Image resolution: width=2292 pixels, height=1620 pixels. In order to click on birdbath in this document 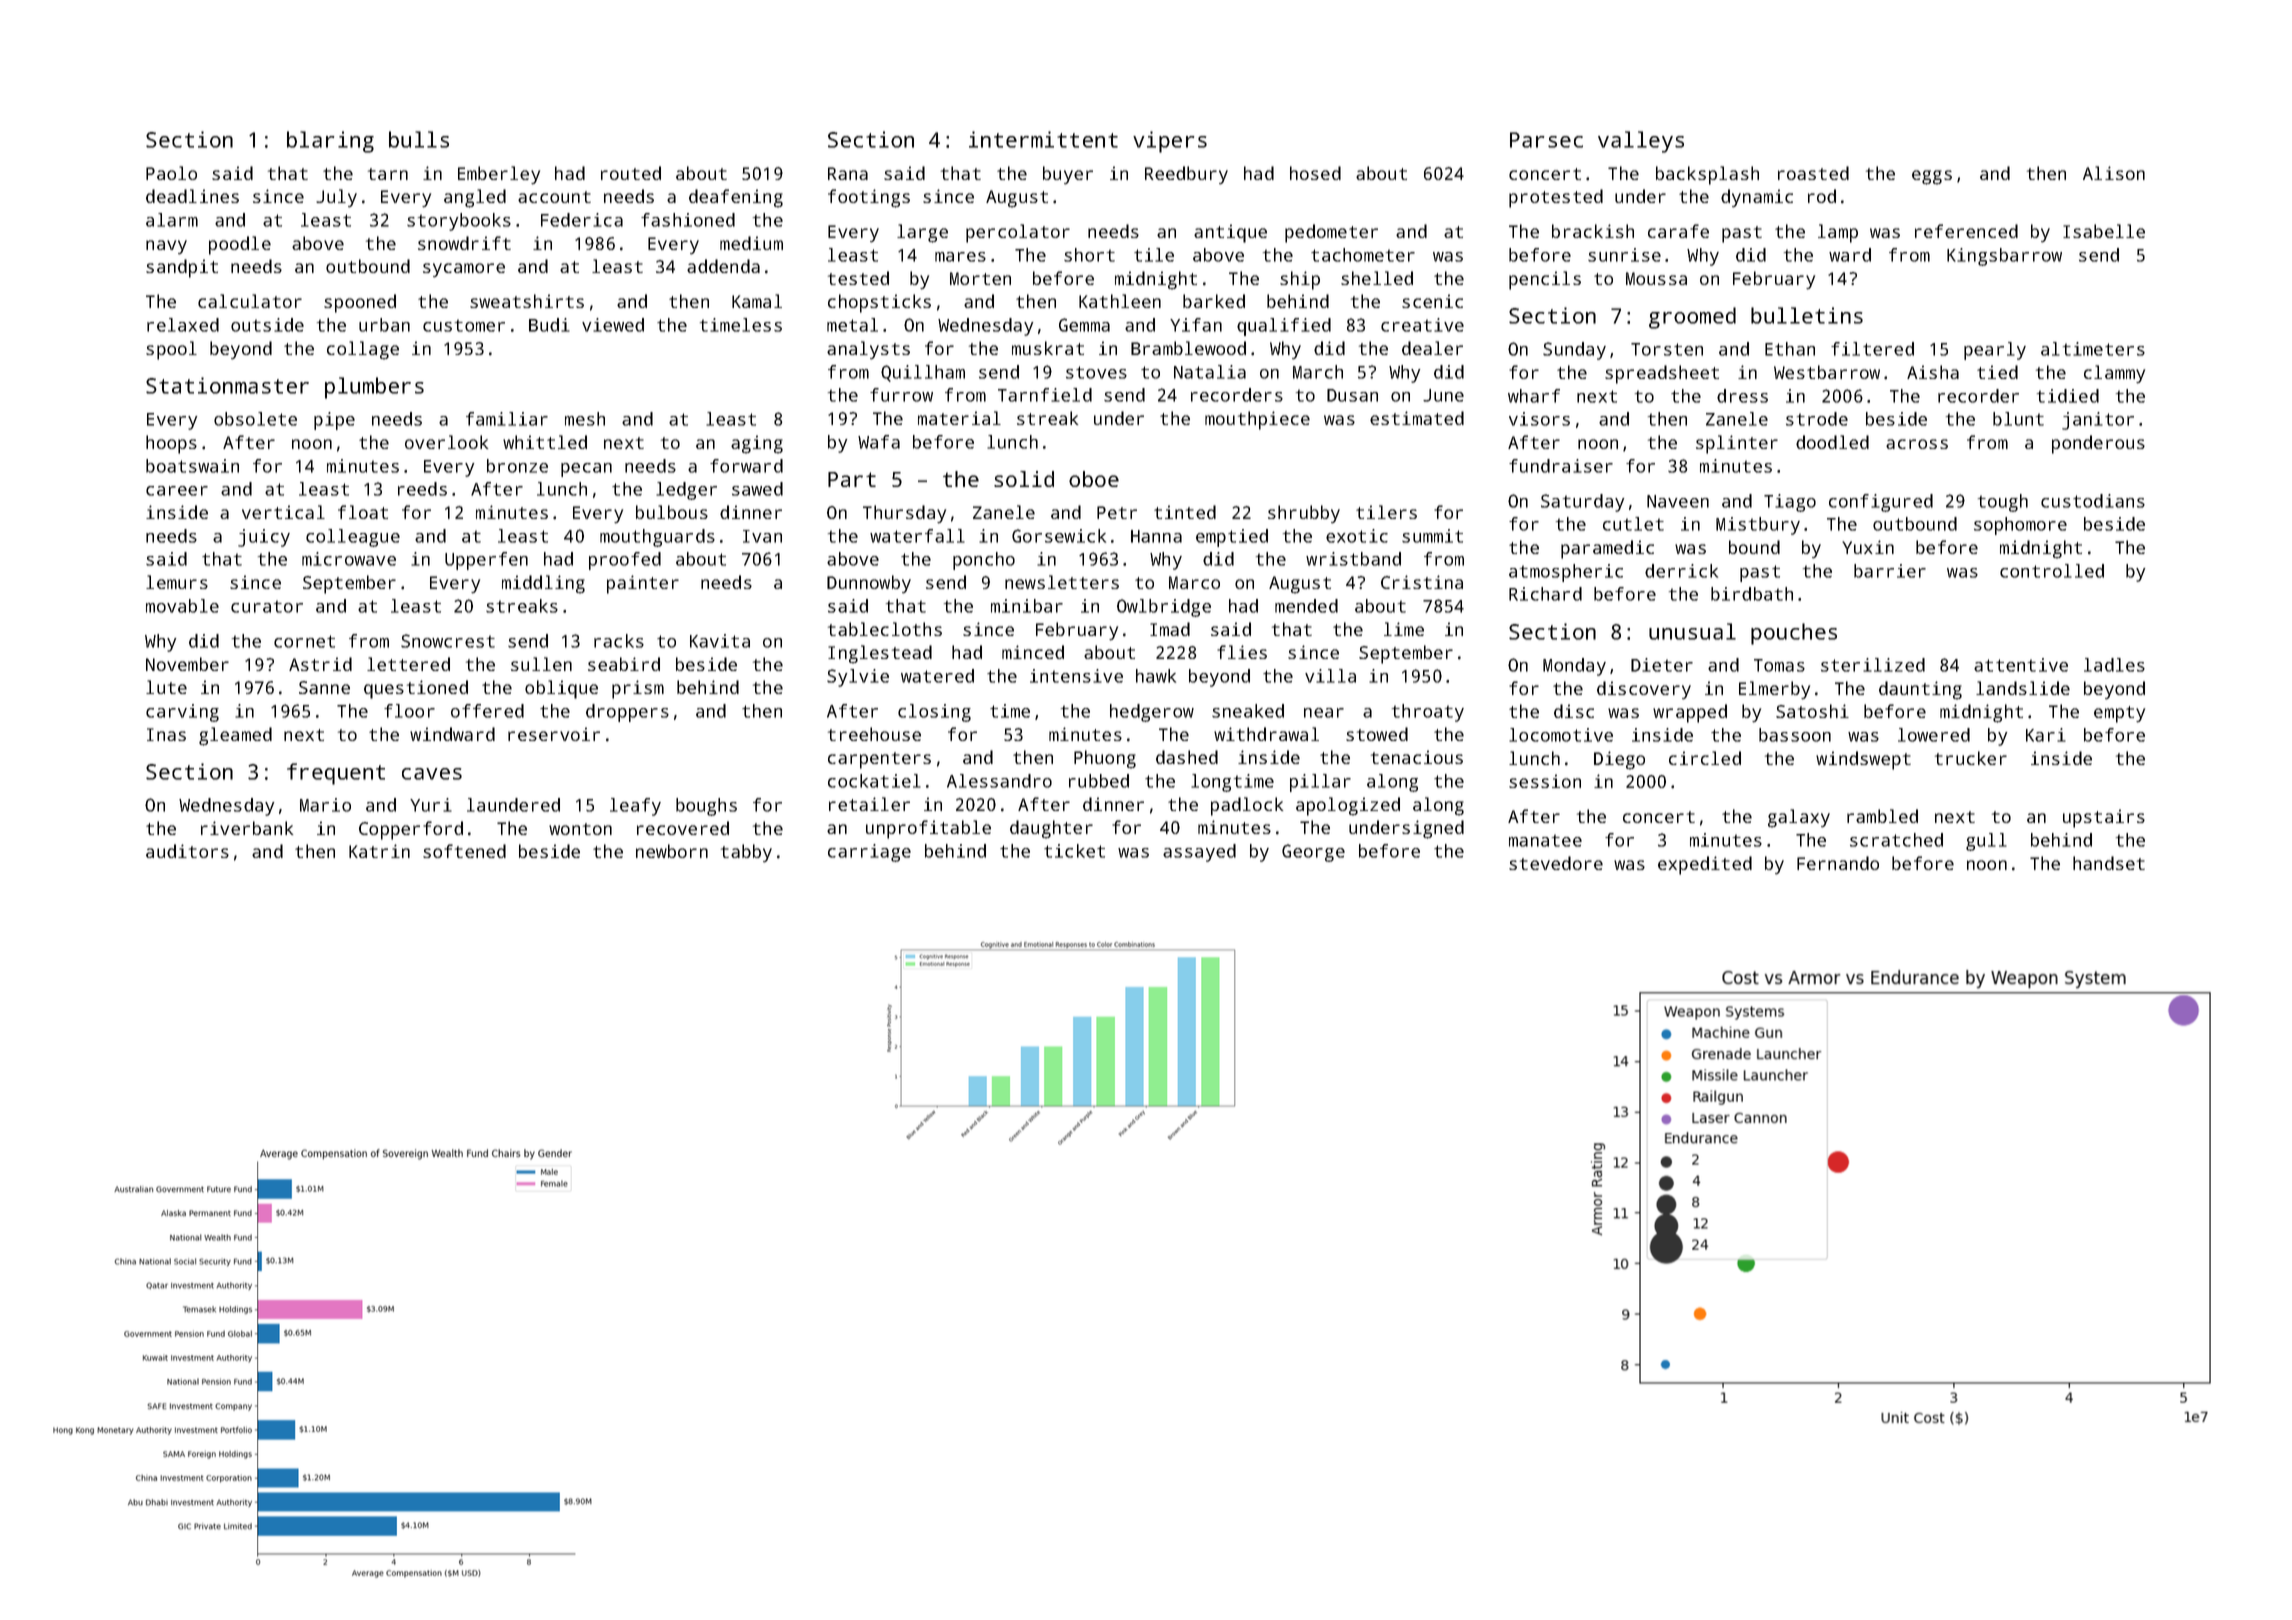, I will do `click(1752, 594)`.
